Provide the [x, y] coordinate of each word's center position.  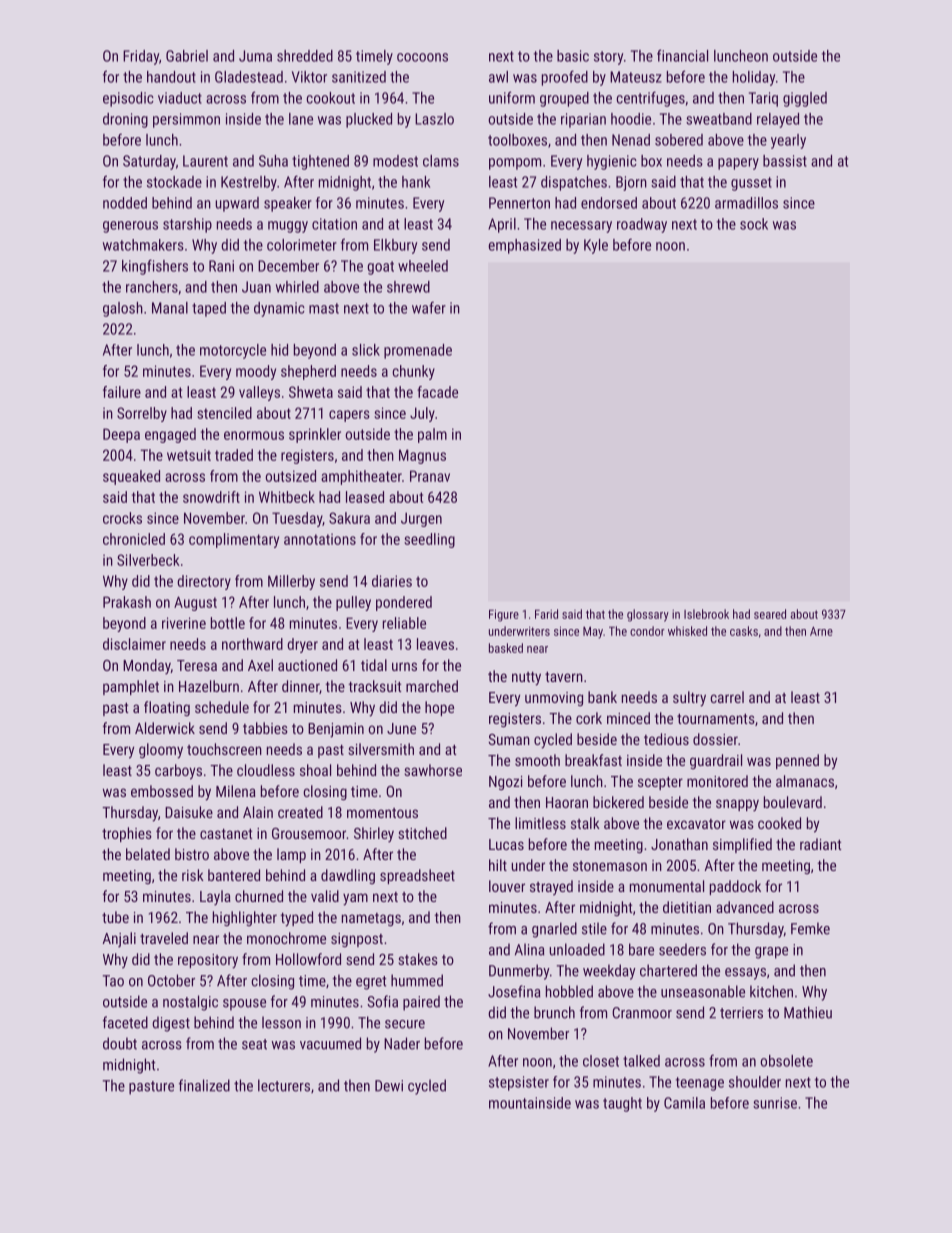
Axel [260, 665]
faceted [125, 1022]
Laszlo [434, 119]
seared [770, 614]
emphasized [525, 246]
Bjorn [631, 183]
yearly [788, 141]
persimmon [186, 120]
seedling [429, 540]
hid [279, 350]
